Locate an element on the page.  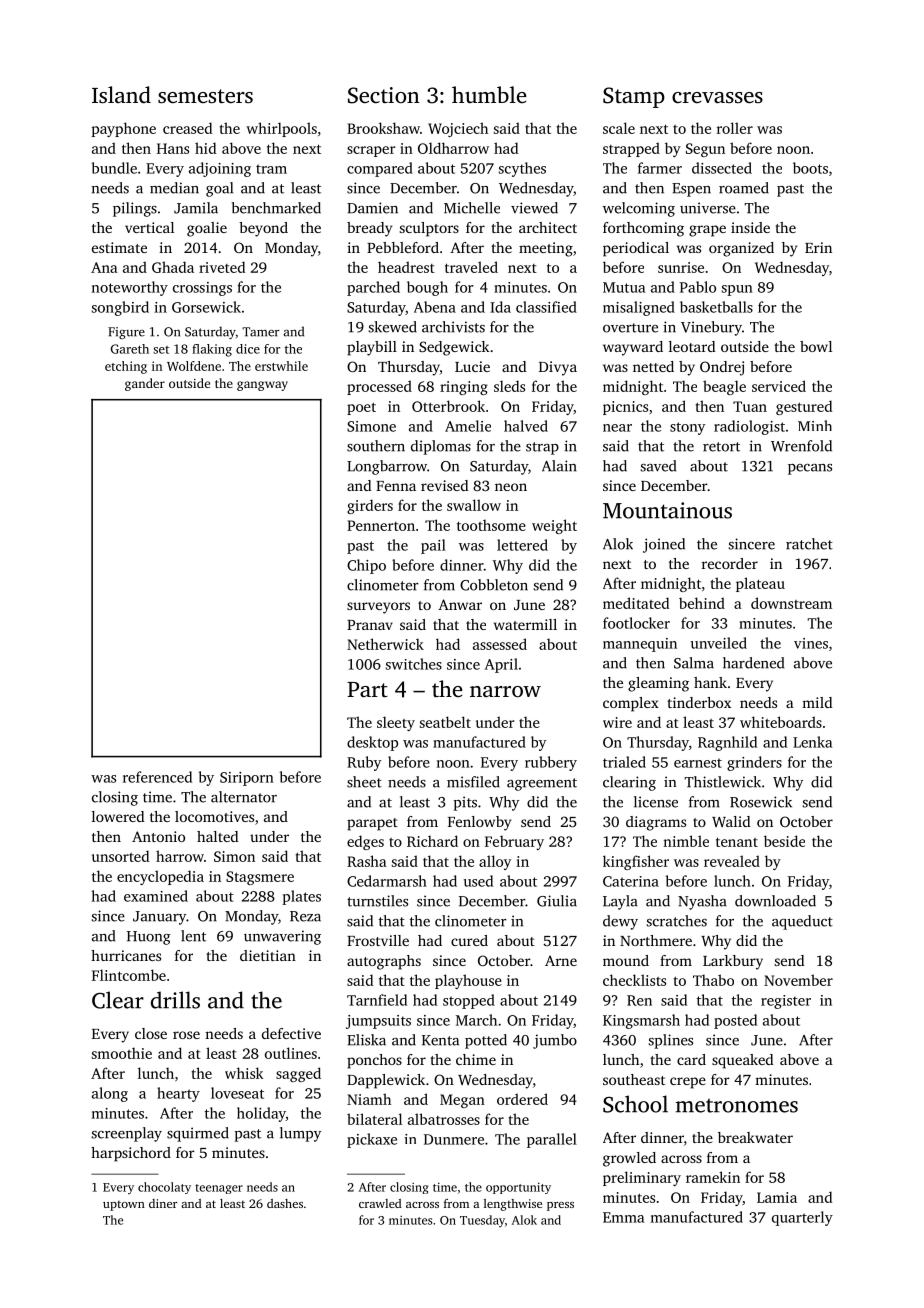
opportunity is located at coordinates (518, 1188).
